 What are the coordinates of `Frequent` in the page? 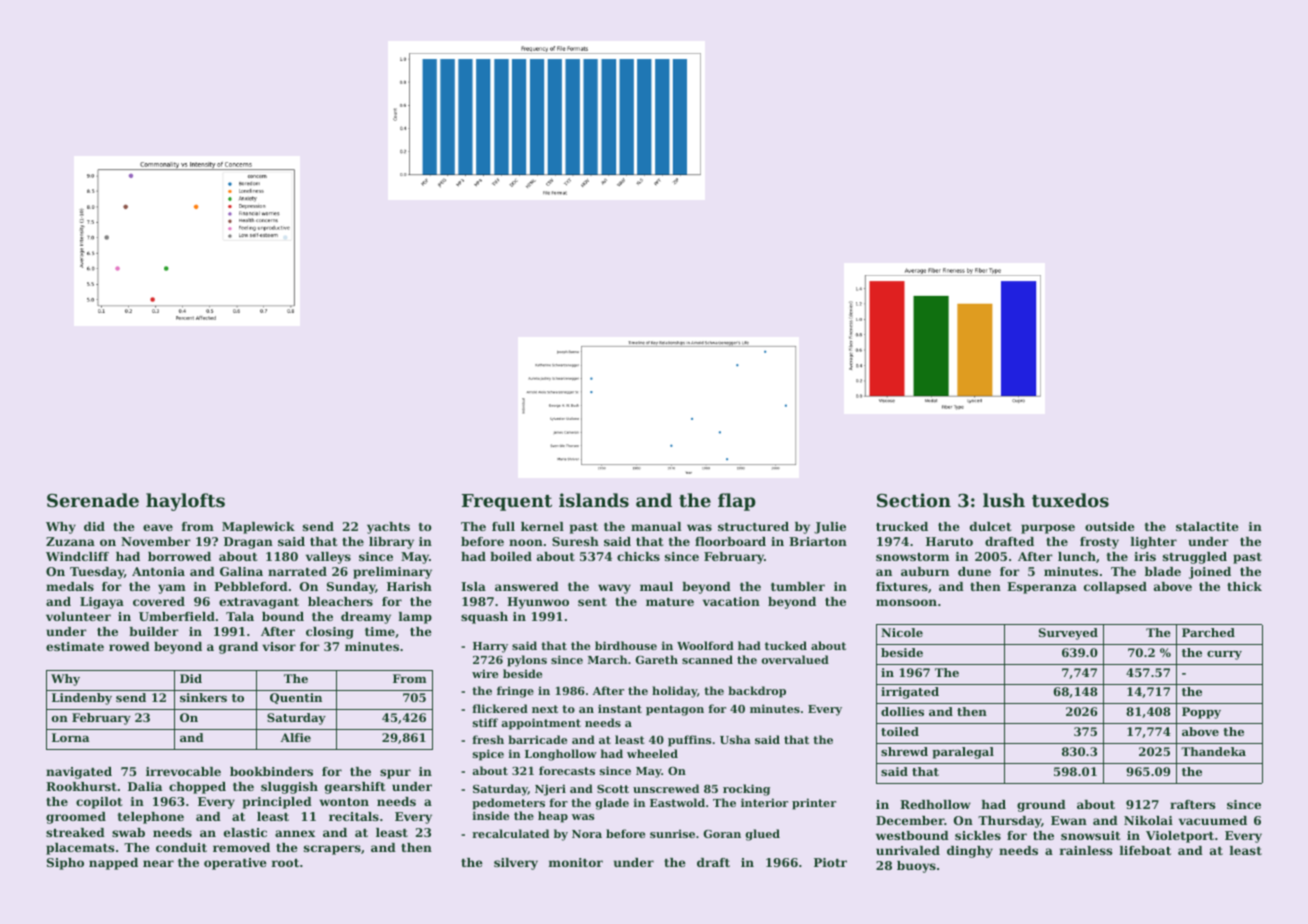 It's located at (507, 502).
